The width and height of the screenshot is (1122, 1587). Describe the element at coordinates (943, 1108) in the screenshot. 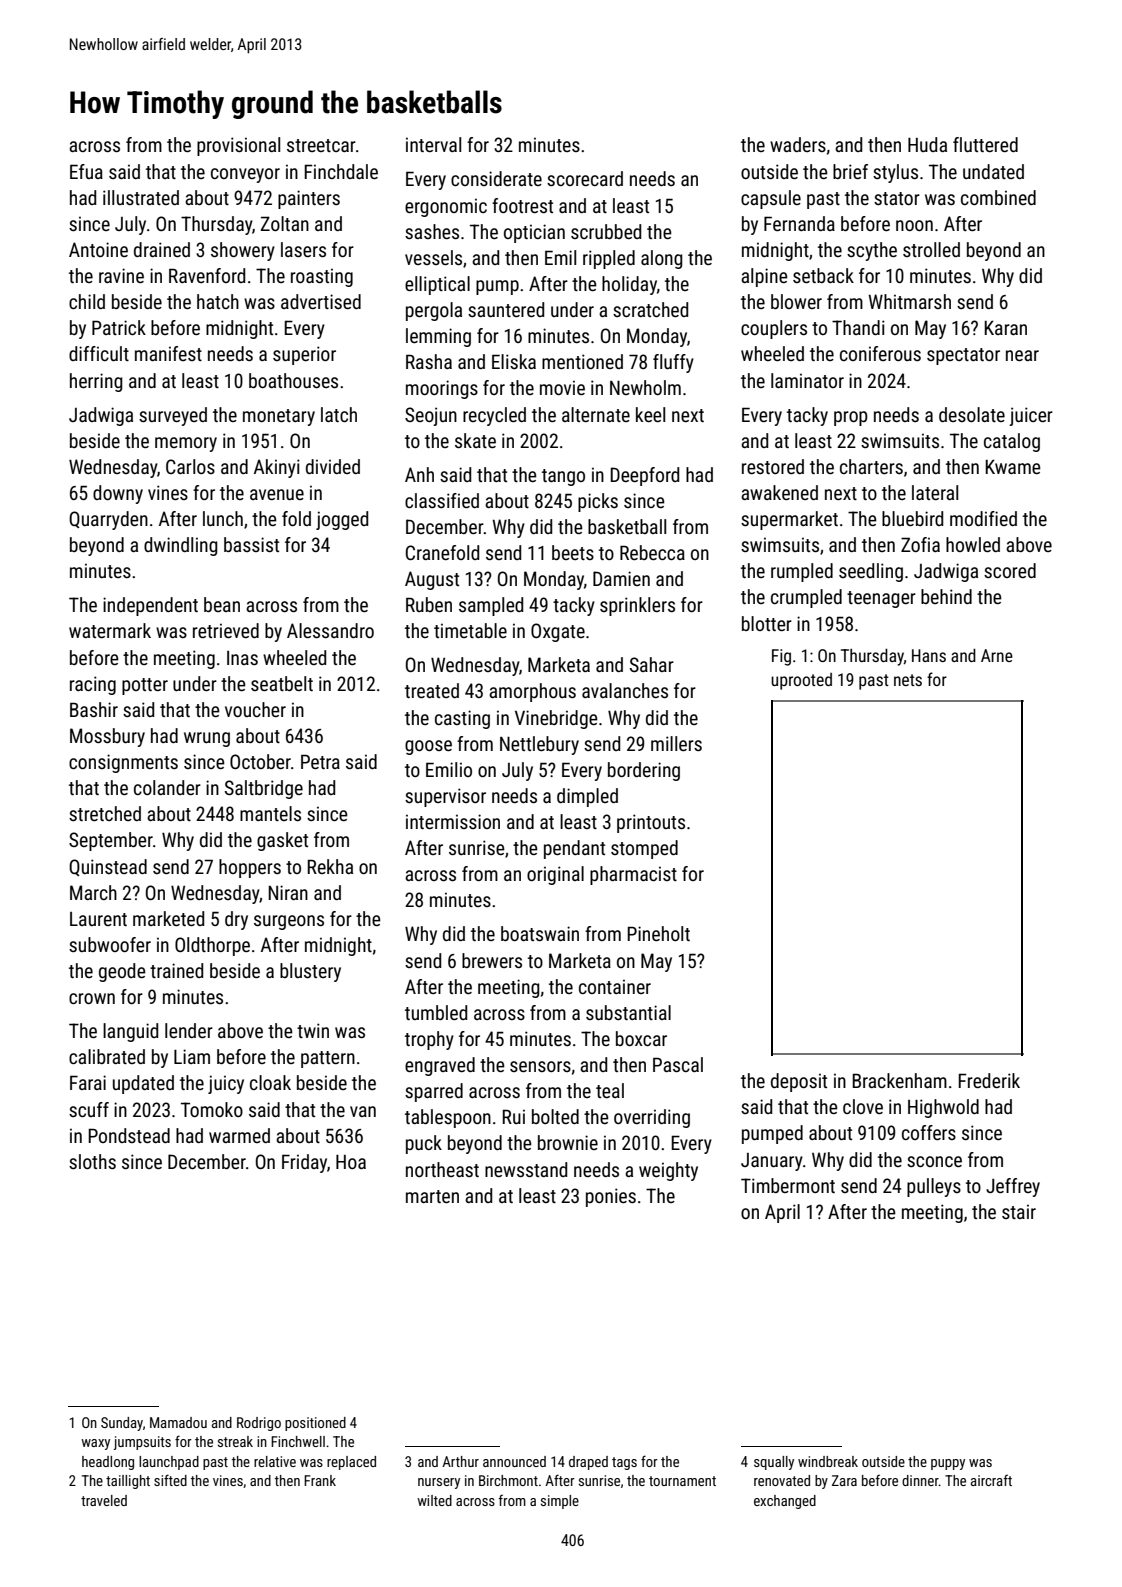

I see `Highwold` at that location.
